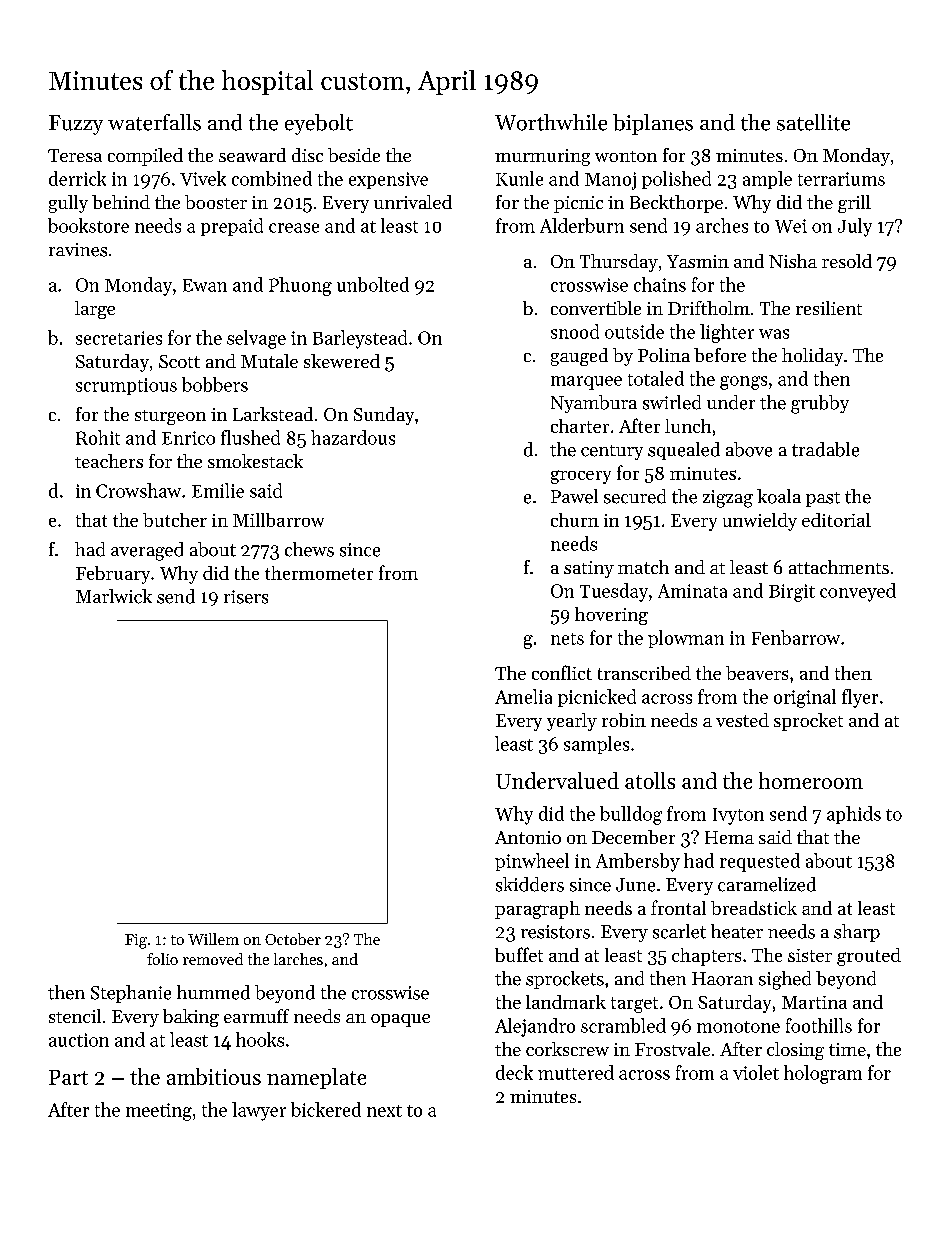  What do you see at coordinates (388, 180) in the screenshot?
I see `expensive` at bounding box center [388, 180].
